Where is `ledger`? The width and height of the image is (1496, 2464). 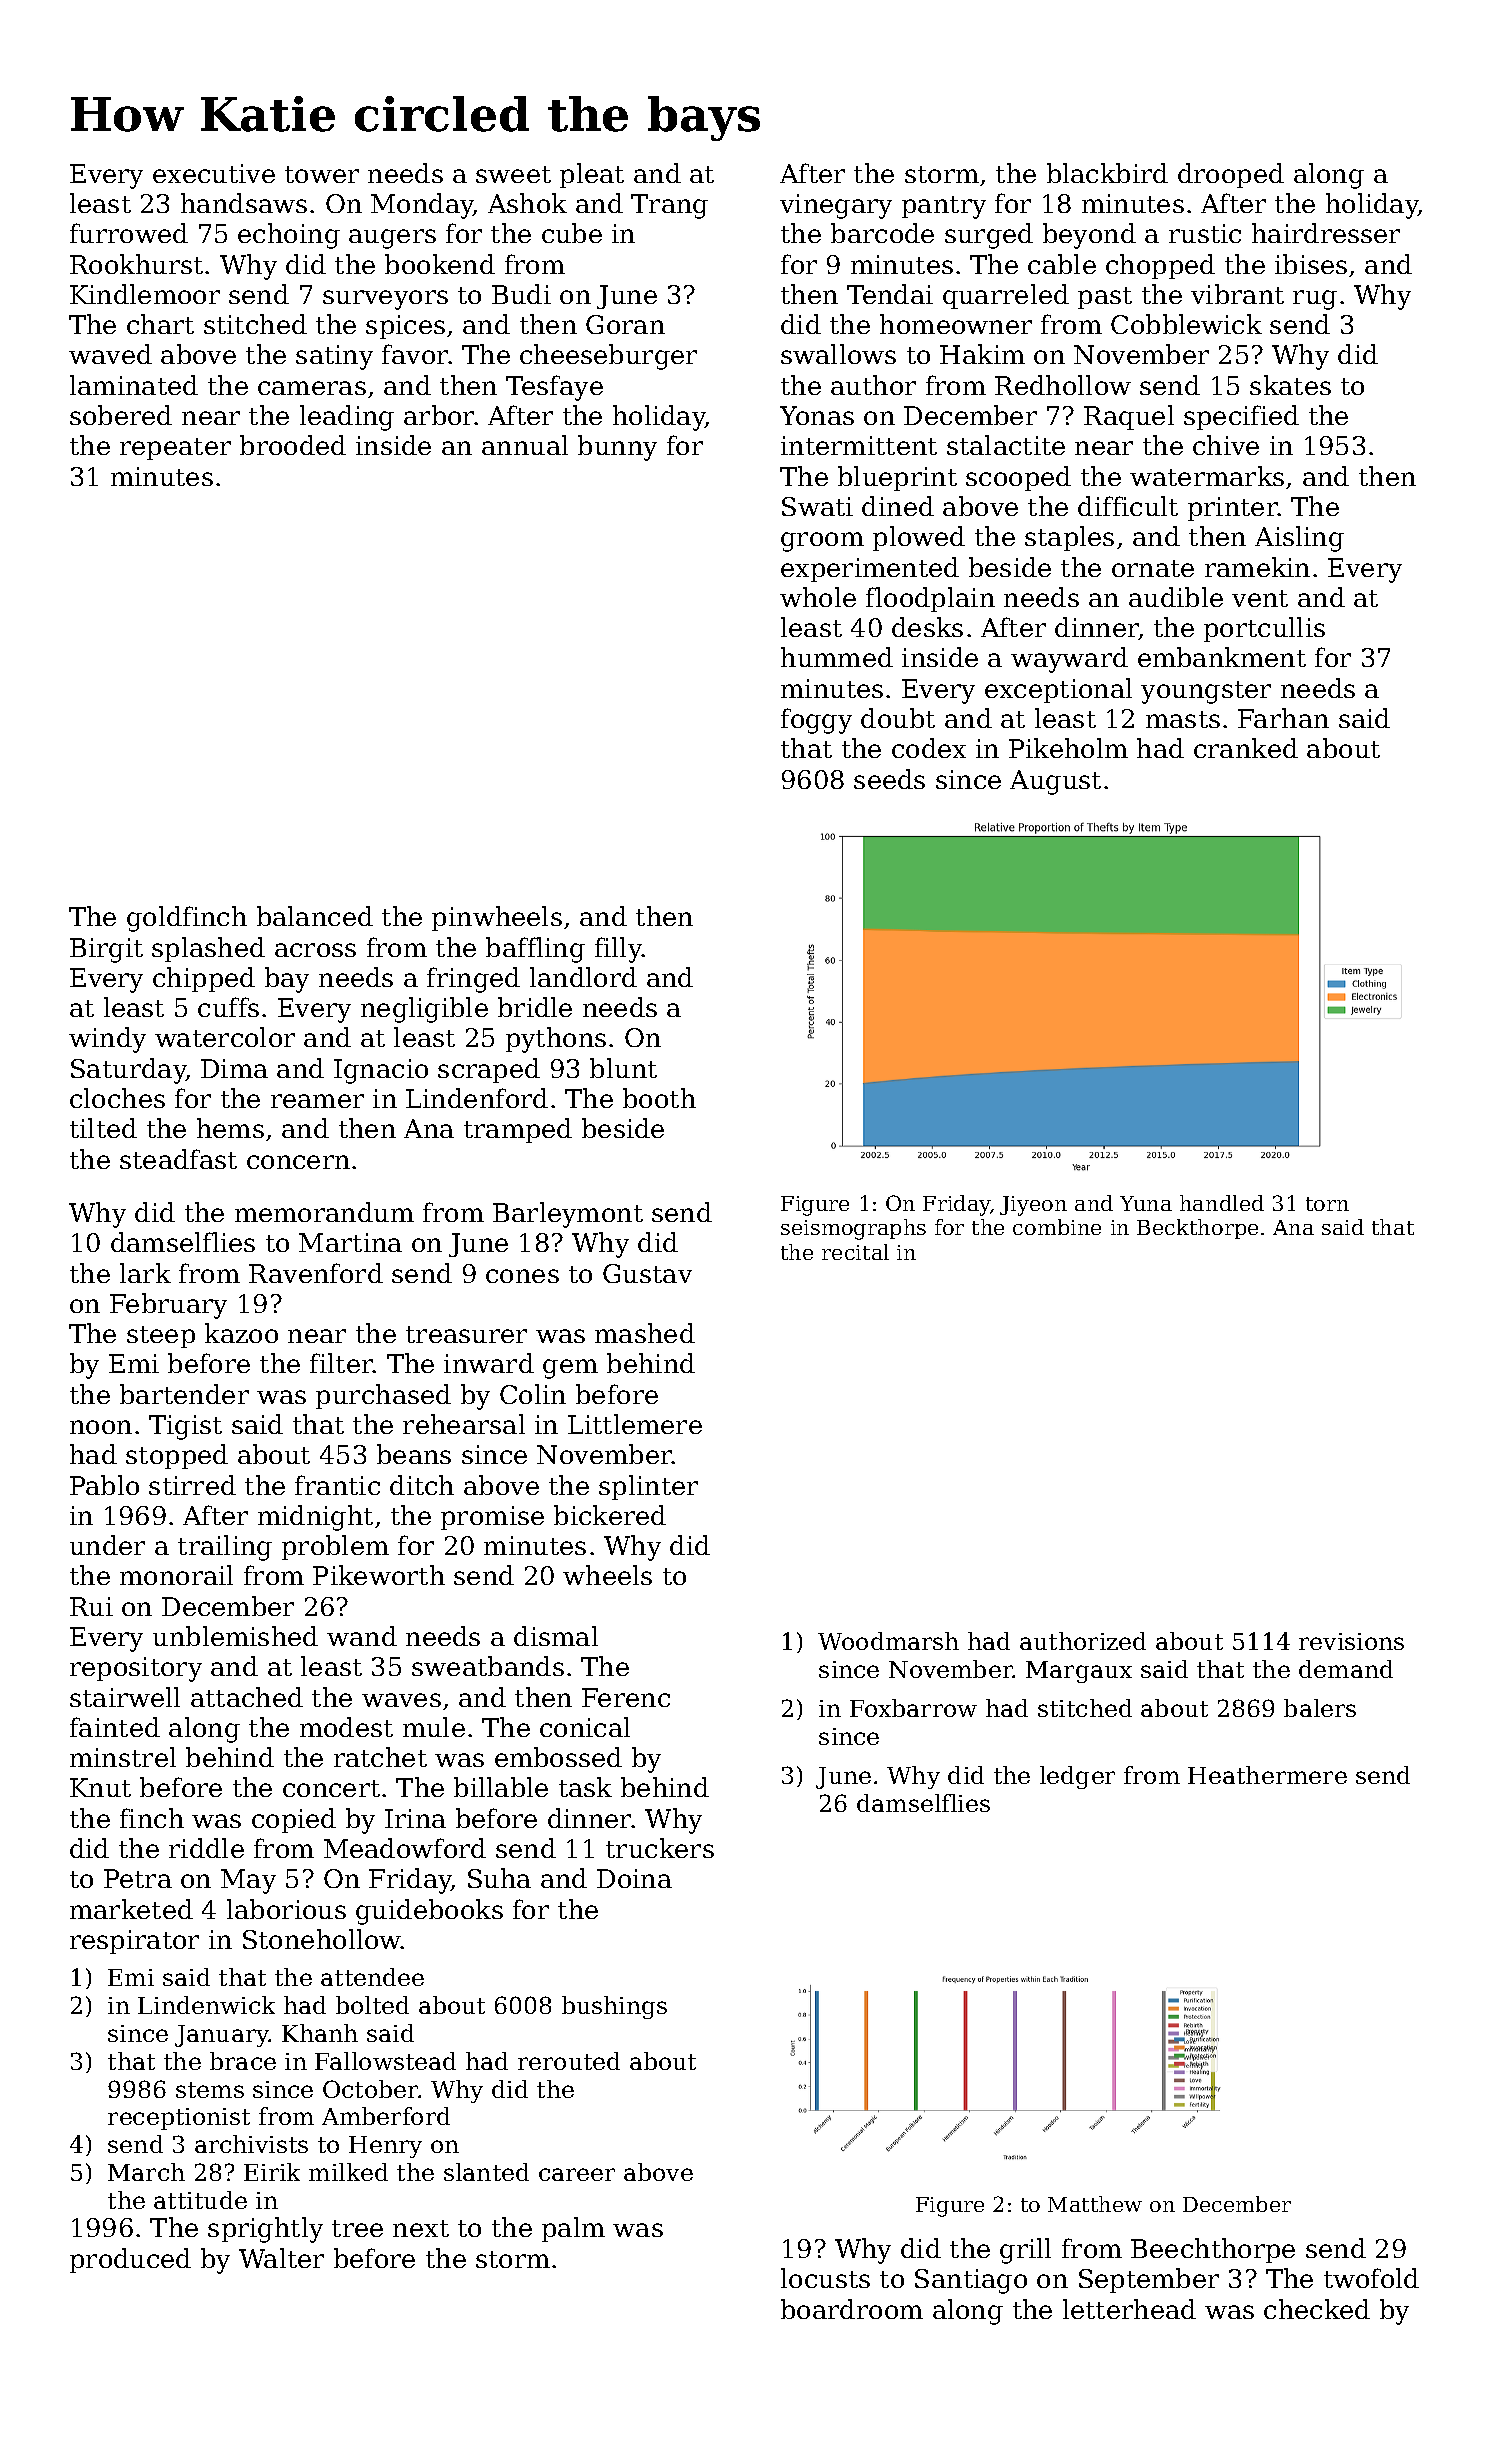 ledger is located at coordinates (1077, 1777).
